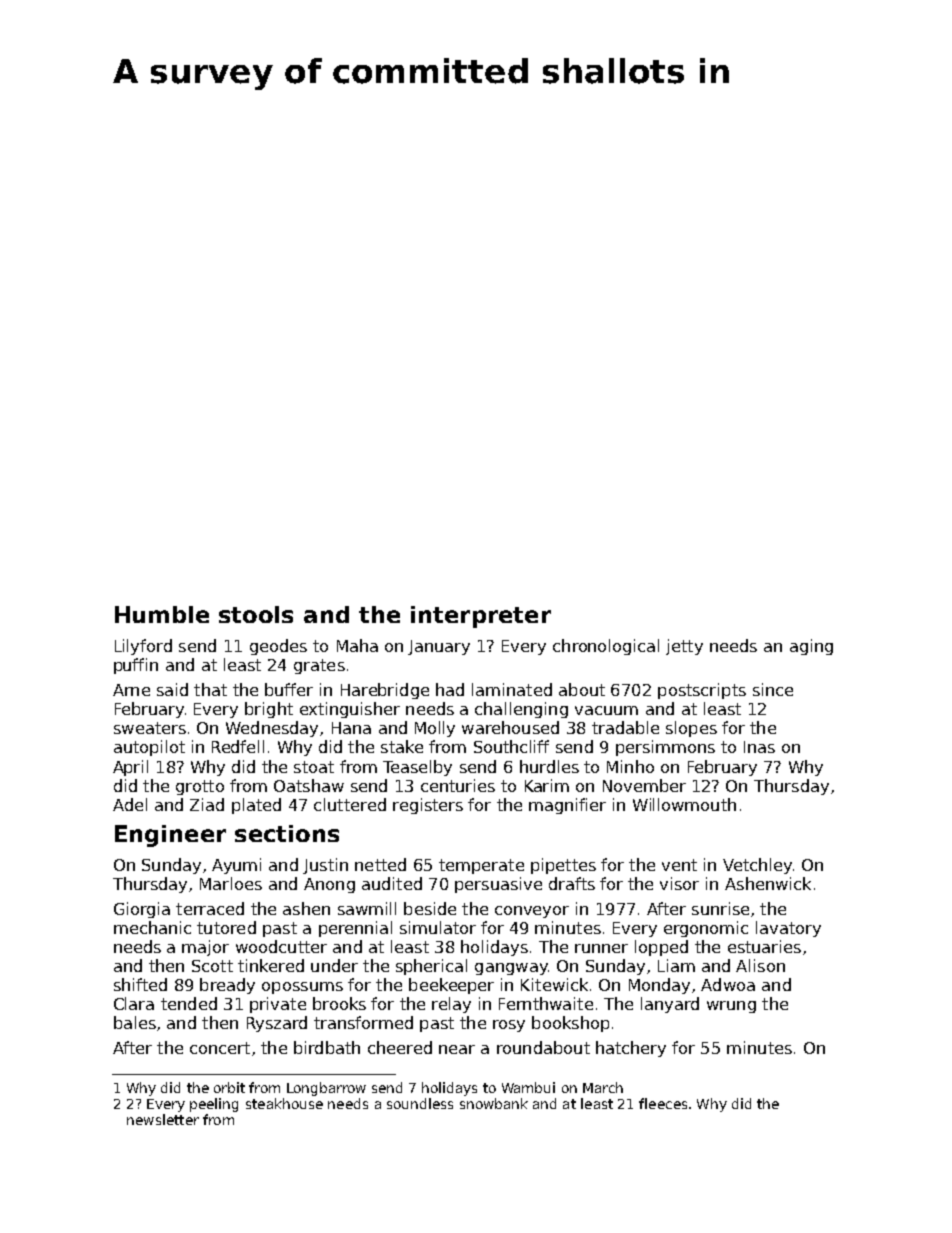  I want to click on gangway, so click(511, 969).
